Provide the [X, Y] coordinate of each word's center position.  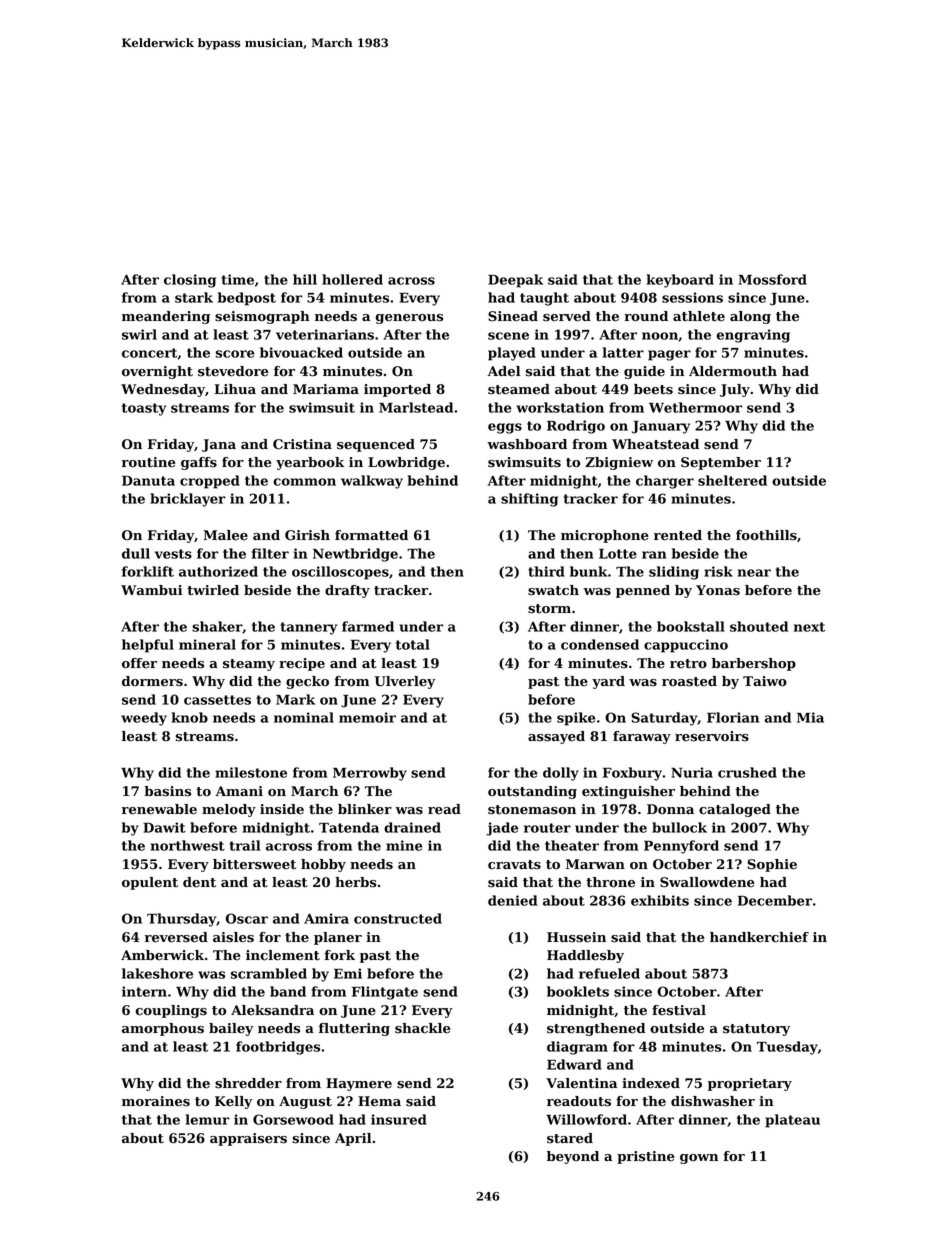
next [809, 627]
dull [136, 553]
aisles [233, 937]
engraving [753, 336]
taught [544, 299]
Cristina [302, 444]
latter [623, 352]
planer [338, 938]
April [353, 1139]
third [546, 571]
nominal [304, 717]
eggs [505, 428]
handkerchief [759, 937]
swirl [139, 334]
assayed [556, 737]
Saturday [664, 719]
